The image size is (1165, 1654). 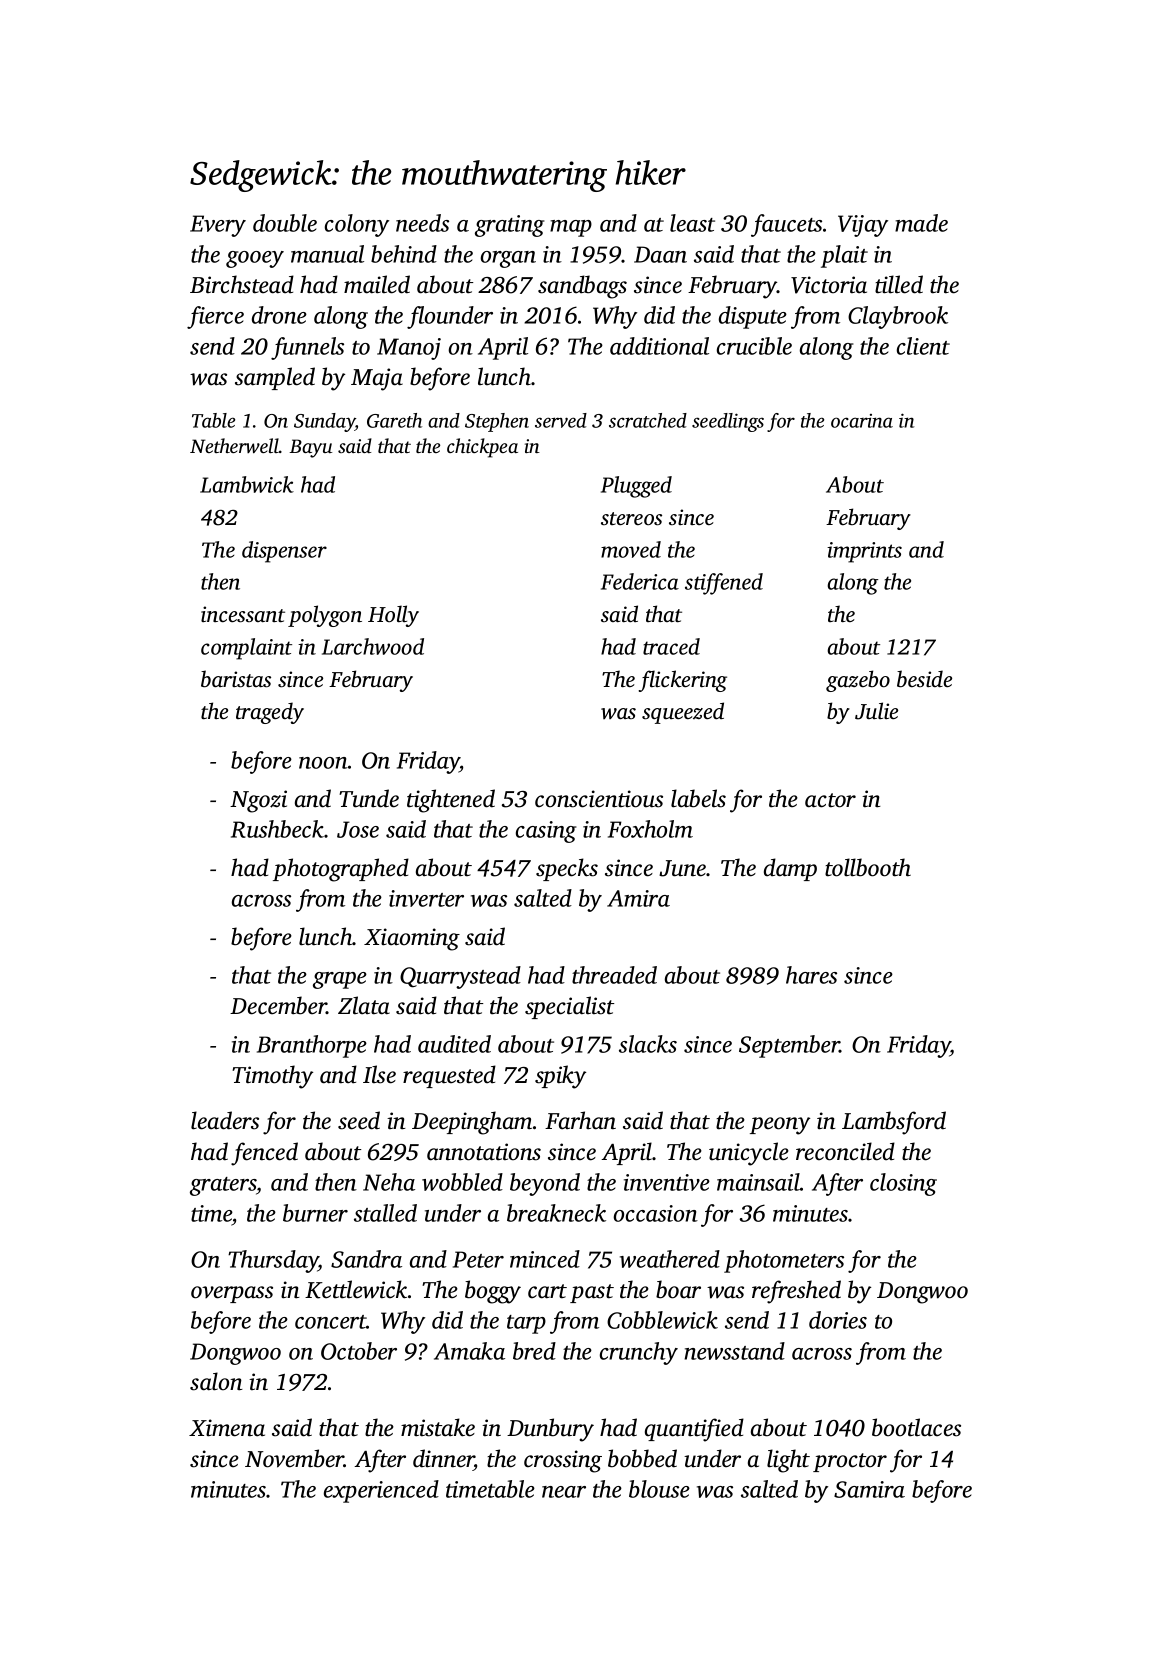 What do you see at coordinates (564, 1492) in the document?
I see `near` at bounding box center [564, 1492].
